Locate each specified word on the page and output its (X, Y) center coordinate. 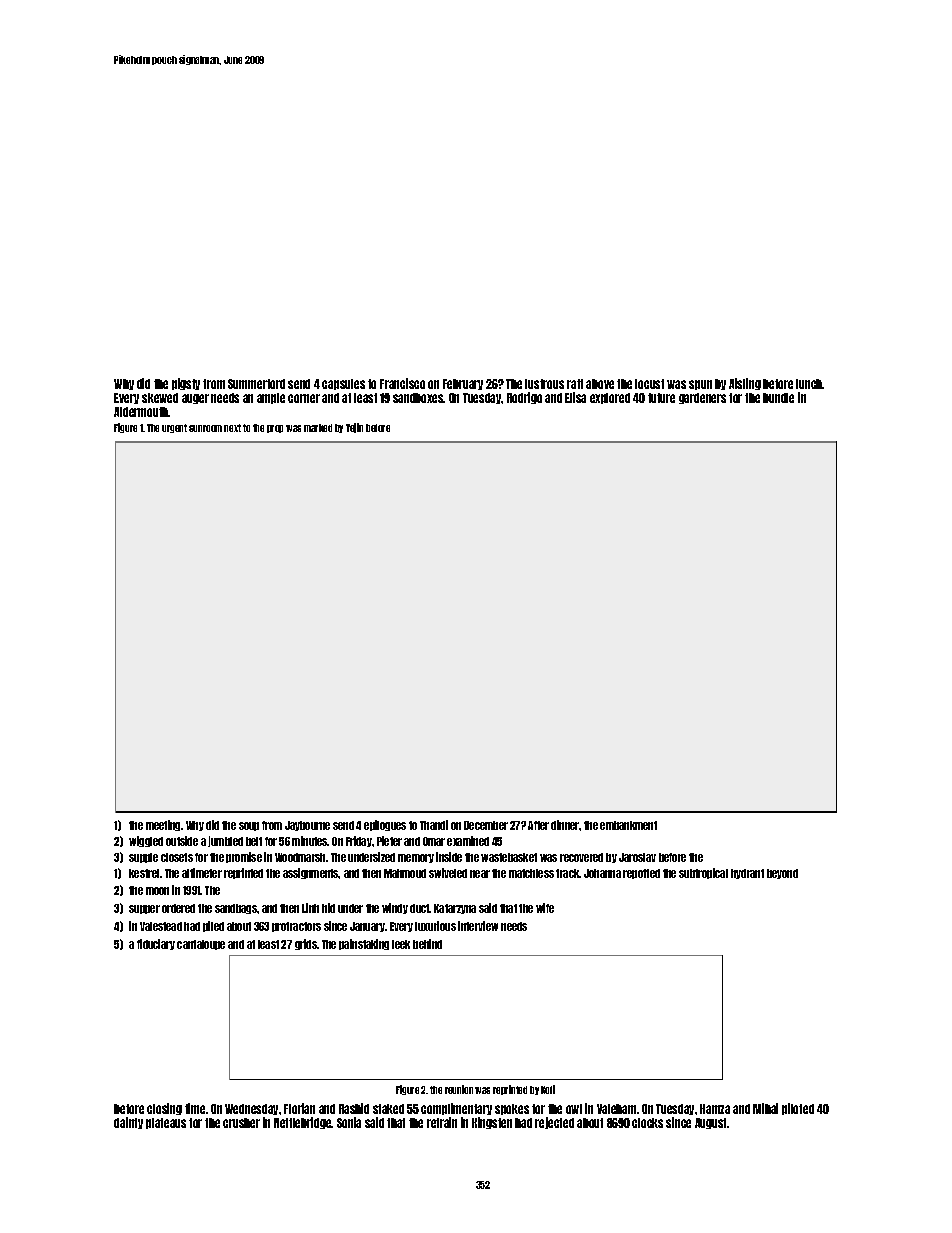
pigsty (186, 384)
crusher (241, 1123)
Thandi (434, 825)
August (711, 1123)
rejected (554, 1123)
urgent (174, 428)
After (538, 825)
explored (610, 398)
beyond (782, 874)
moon (157, 891)
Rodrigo (524, 398)
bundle (778, 398)
